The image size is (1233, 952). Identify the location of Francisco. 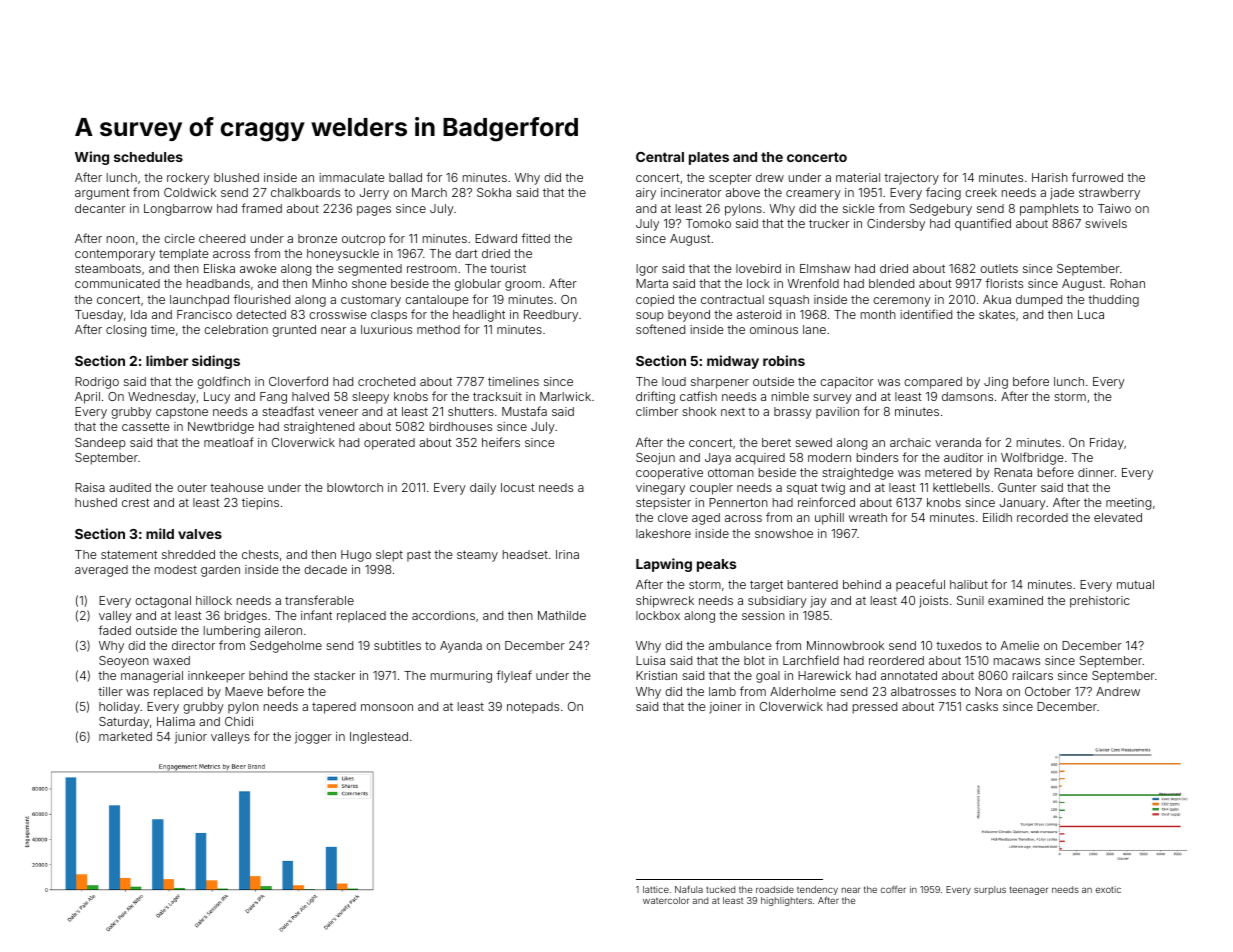
(204, 314).
